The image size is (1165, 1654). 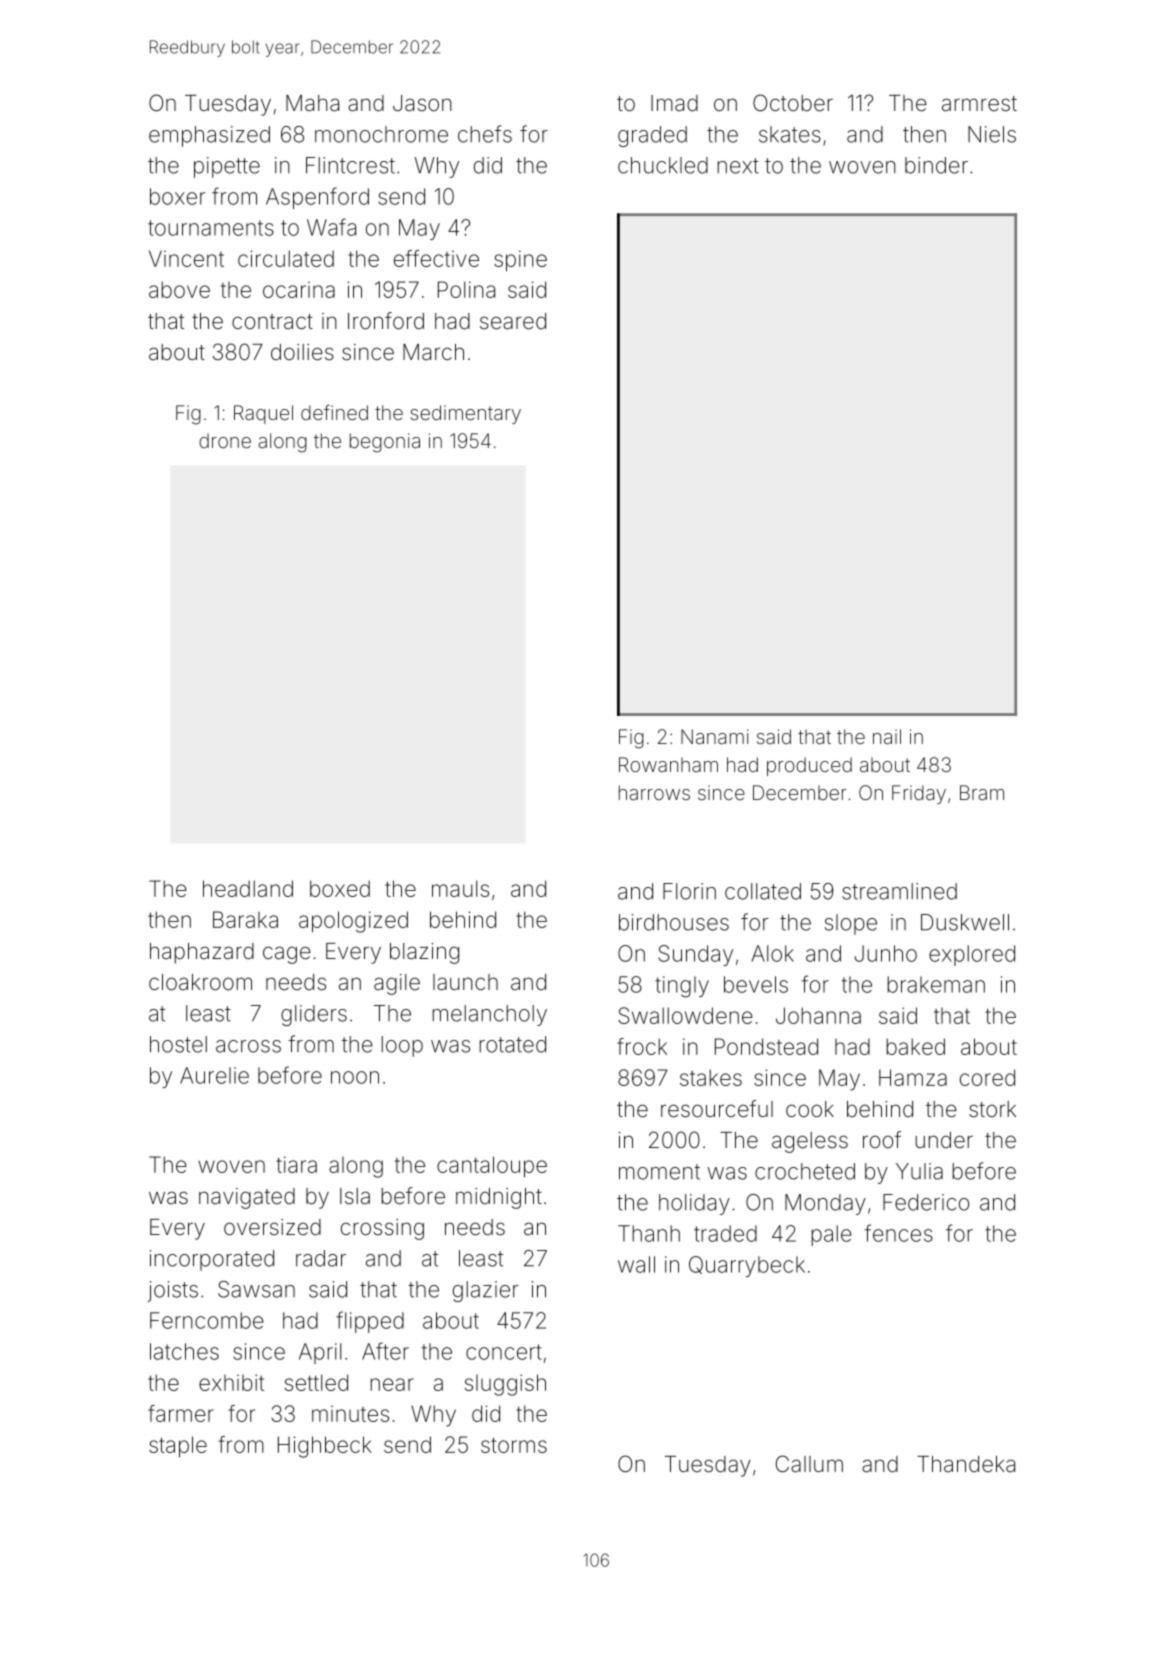 I want to click on binder, so click(x=936, y=165).
